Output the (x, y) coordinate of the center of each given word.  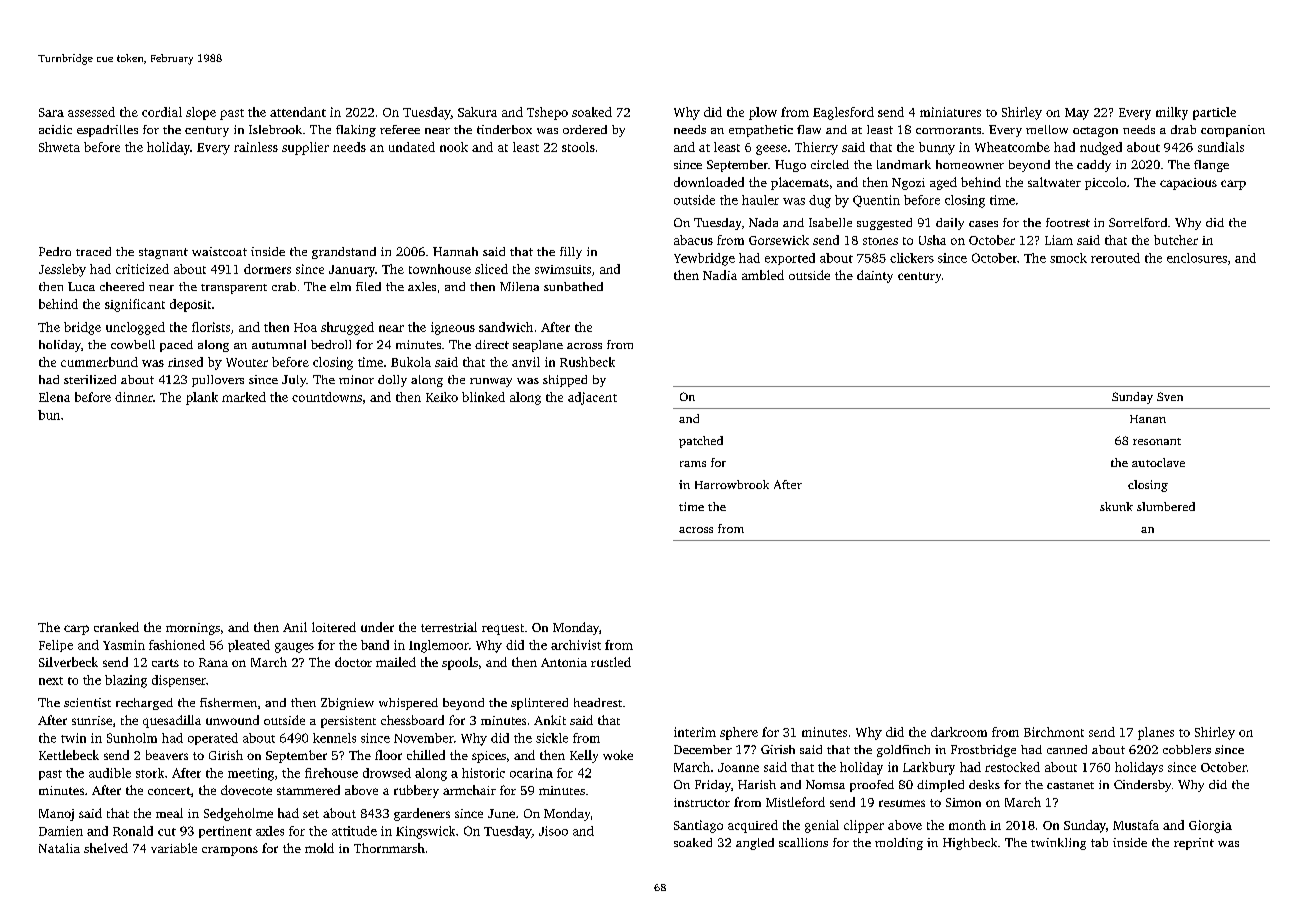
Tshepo (547, 113)
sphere (739, 733)
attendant (298, 112)
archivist (576, 645)
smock (1068, 258)
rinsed (185, 362)
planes (1156, 733)
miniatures (950, 112)
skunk (1116, 506)
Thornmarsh (389, 848)
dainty (875, 276)
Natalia (59, 848)
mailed (396, 662)
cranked (116, 627)
